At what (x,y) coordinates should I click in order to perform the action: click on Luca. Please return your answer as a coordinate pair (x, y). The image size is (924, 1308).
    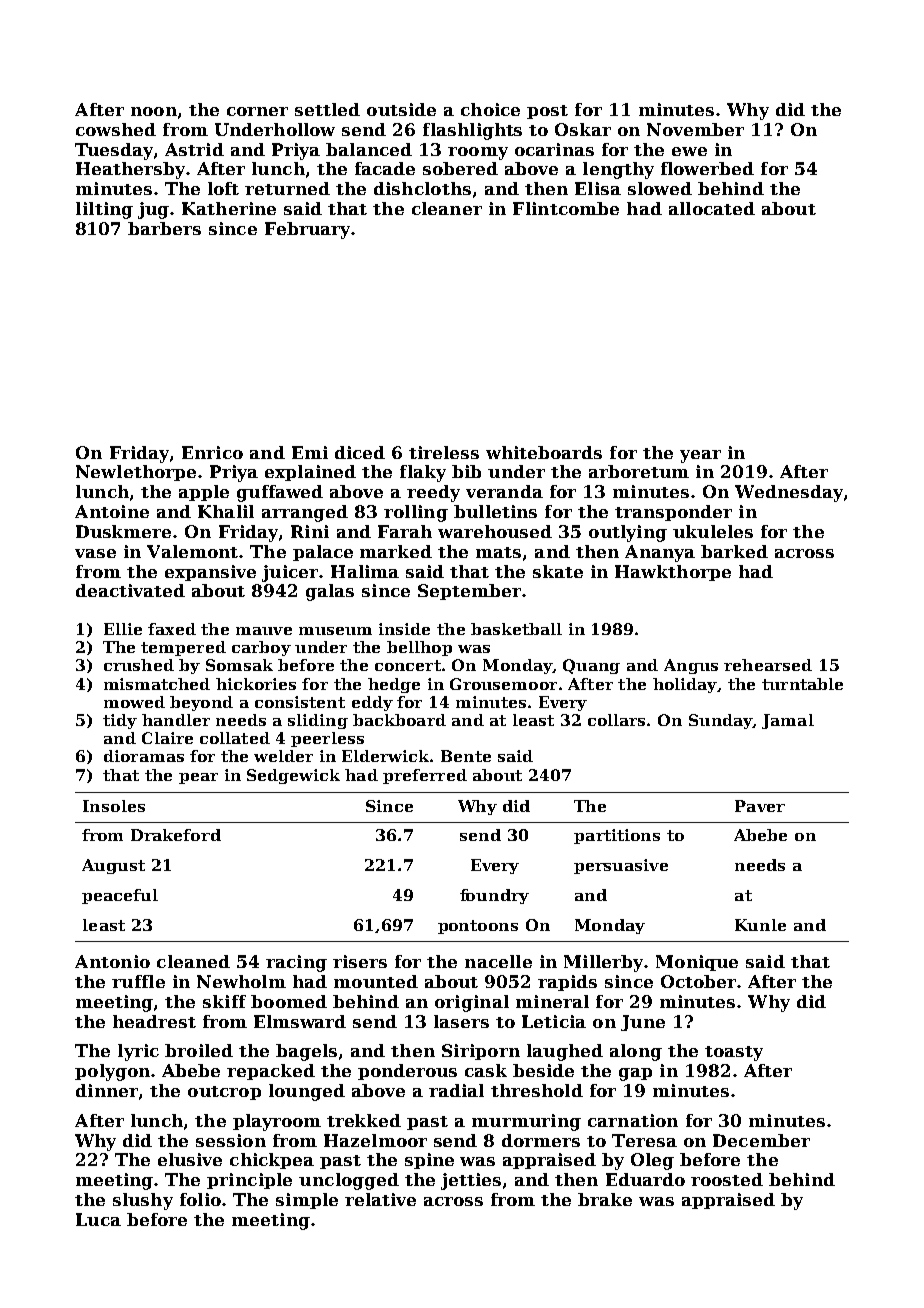
    Looking at the image, I should click on (98, 1219).
